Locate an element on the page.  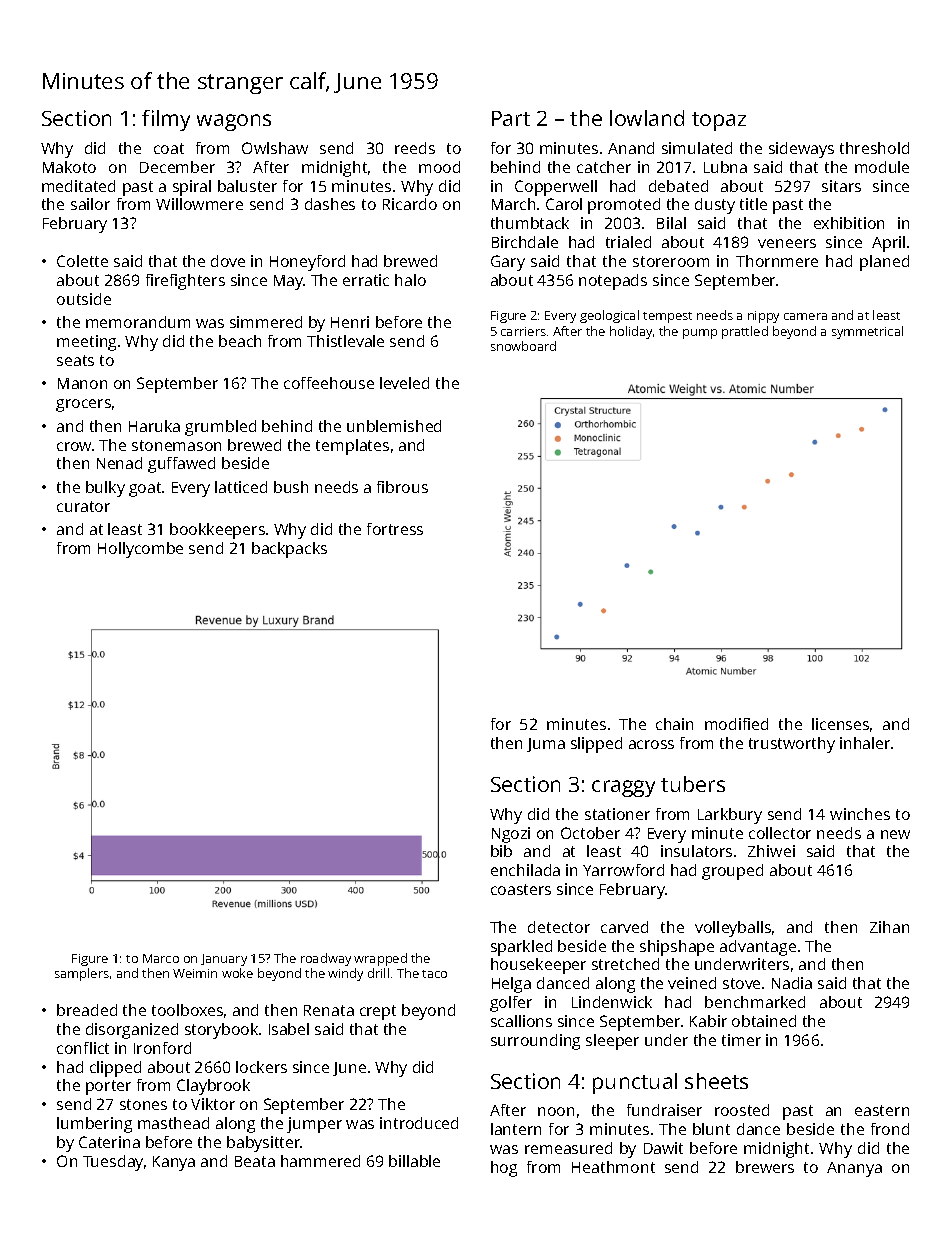
coasters is located at coordinates (521, 889).
